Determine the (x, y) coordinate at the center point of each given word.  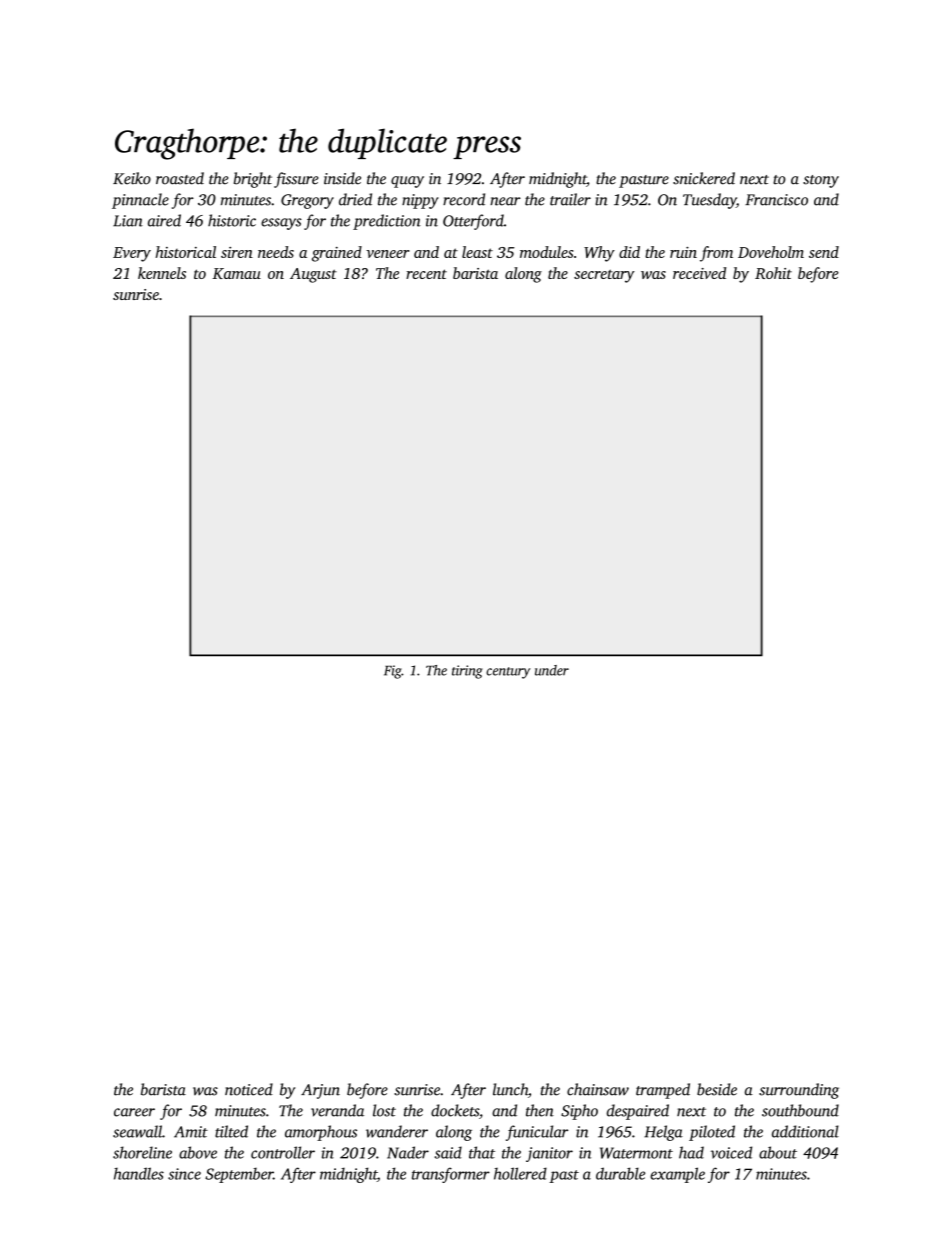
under (552, 670)
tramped (663, 1091)
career (134, 1112)
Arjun (320, 1091)
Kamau (237, 273)
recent (426, 274)
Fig (393, 672)
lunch (510, 1089)
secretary (604, 276)
